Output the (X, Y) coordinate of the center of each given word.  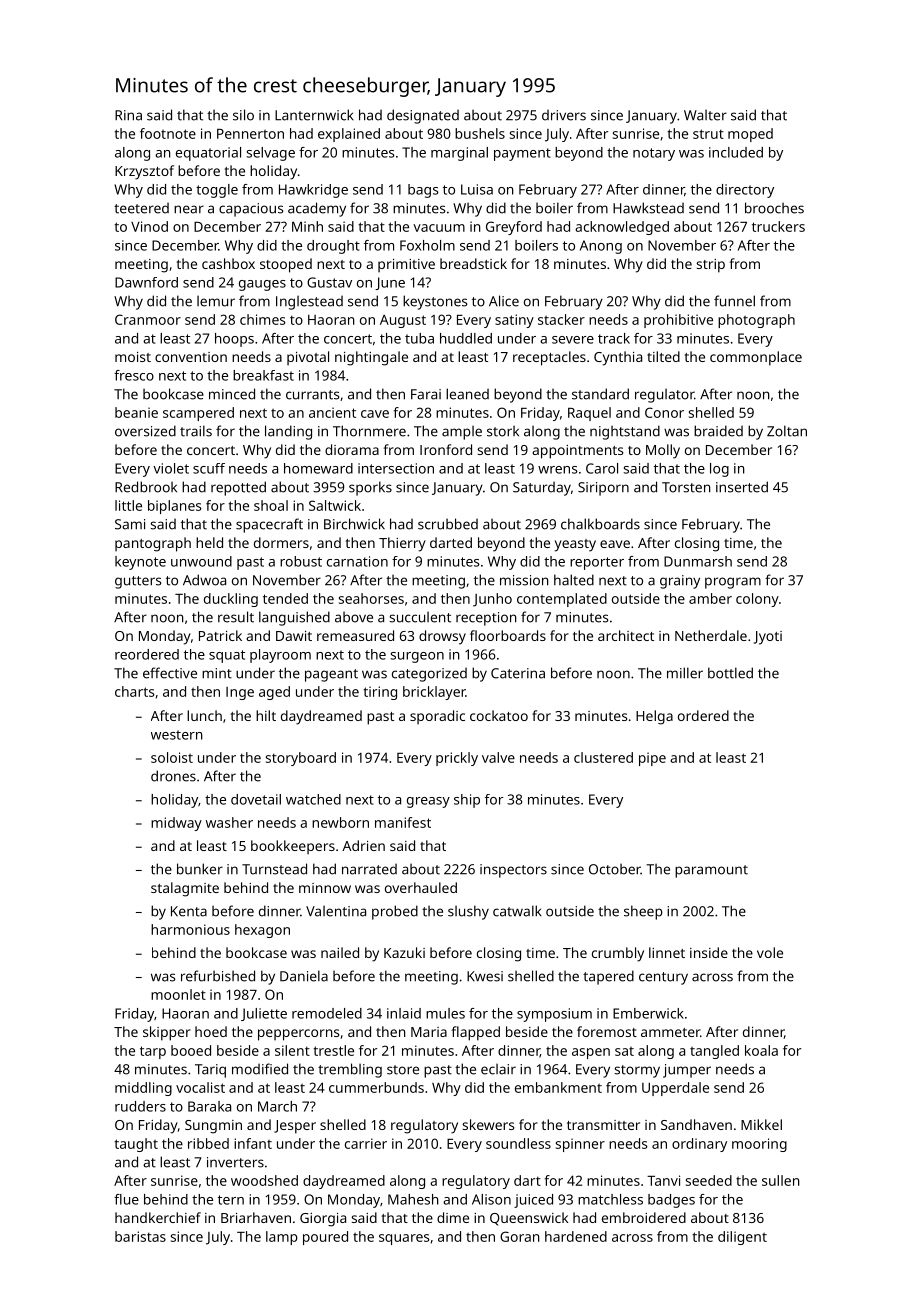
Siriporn (603, 489)
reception (486, 619)
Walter (705, 115)
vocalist (200, 1087)
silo (243, 115)
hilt (266, 715)
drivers (564, 115)
